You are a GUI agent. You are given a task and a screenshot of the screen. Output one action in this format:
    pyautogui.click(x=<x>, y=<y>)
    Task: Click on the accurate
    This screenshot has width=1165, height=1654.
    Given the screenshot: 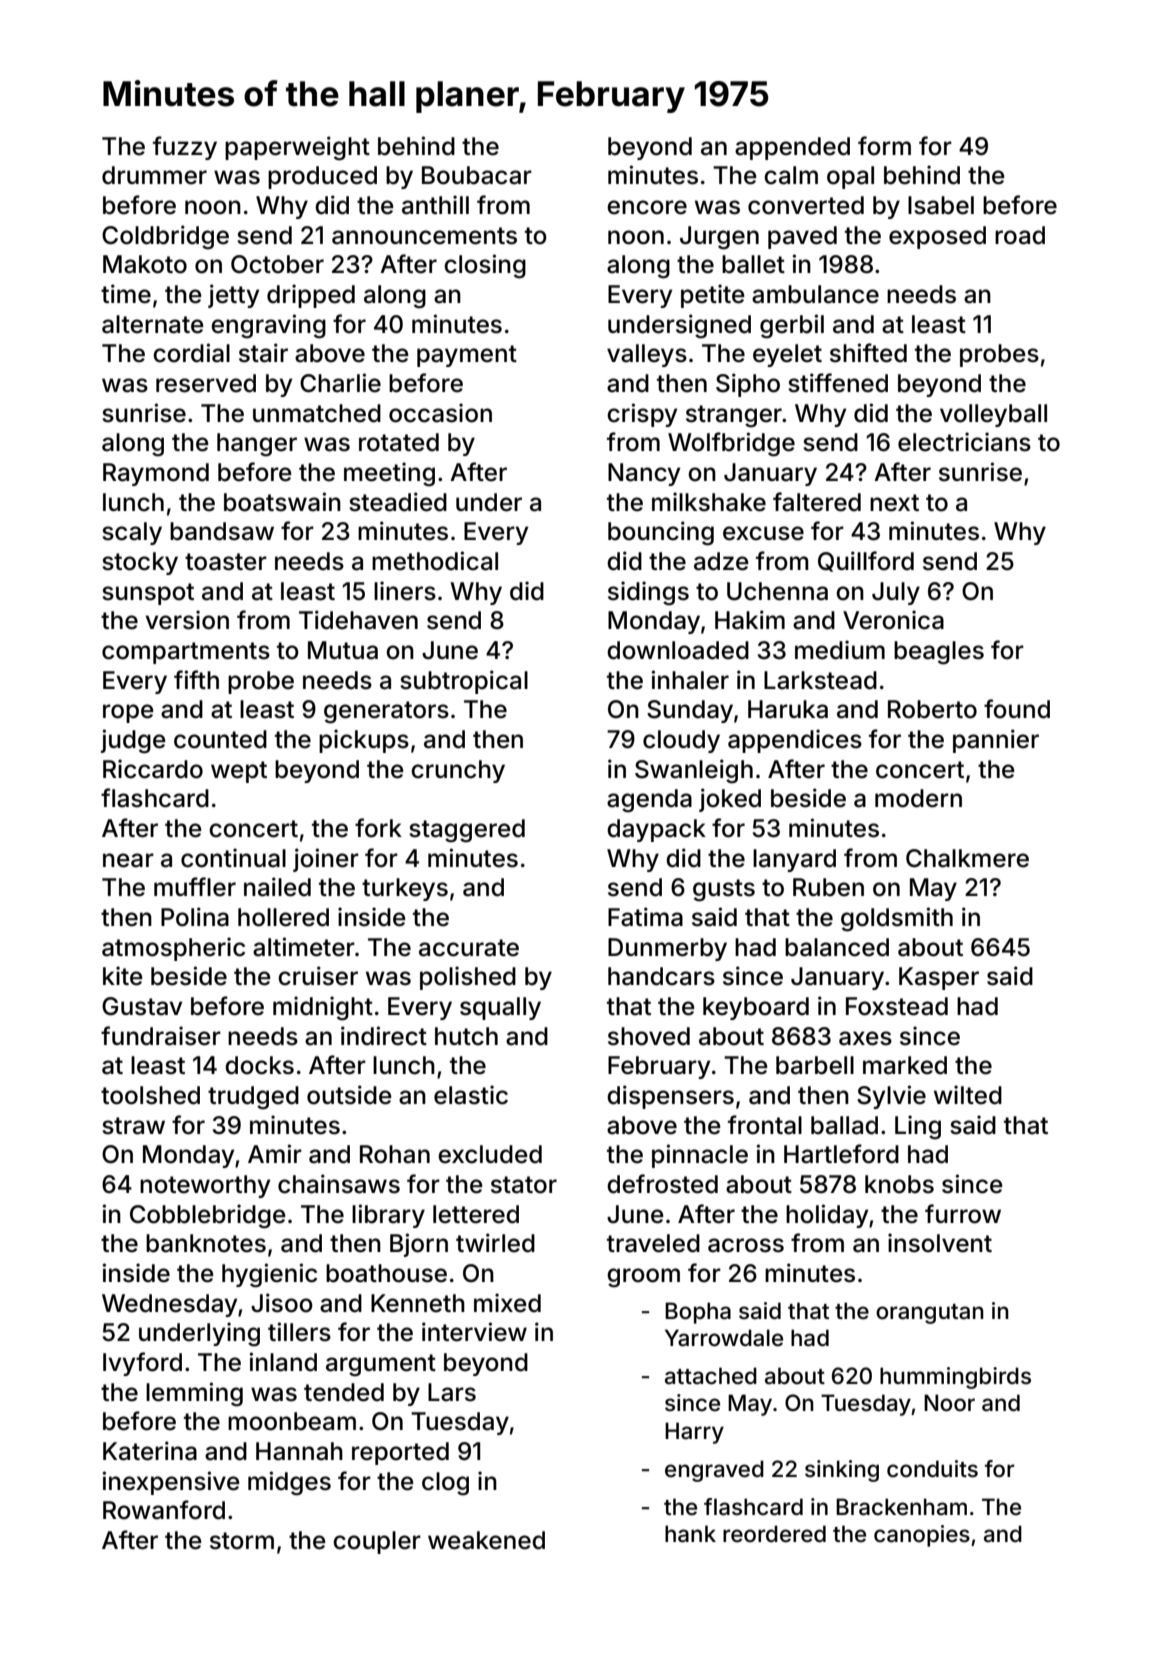 What is the action you would take?
    pyautogui.click(x=469, y=948)
